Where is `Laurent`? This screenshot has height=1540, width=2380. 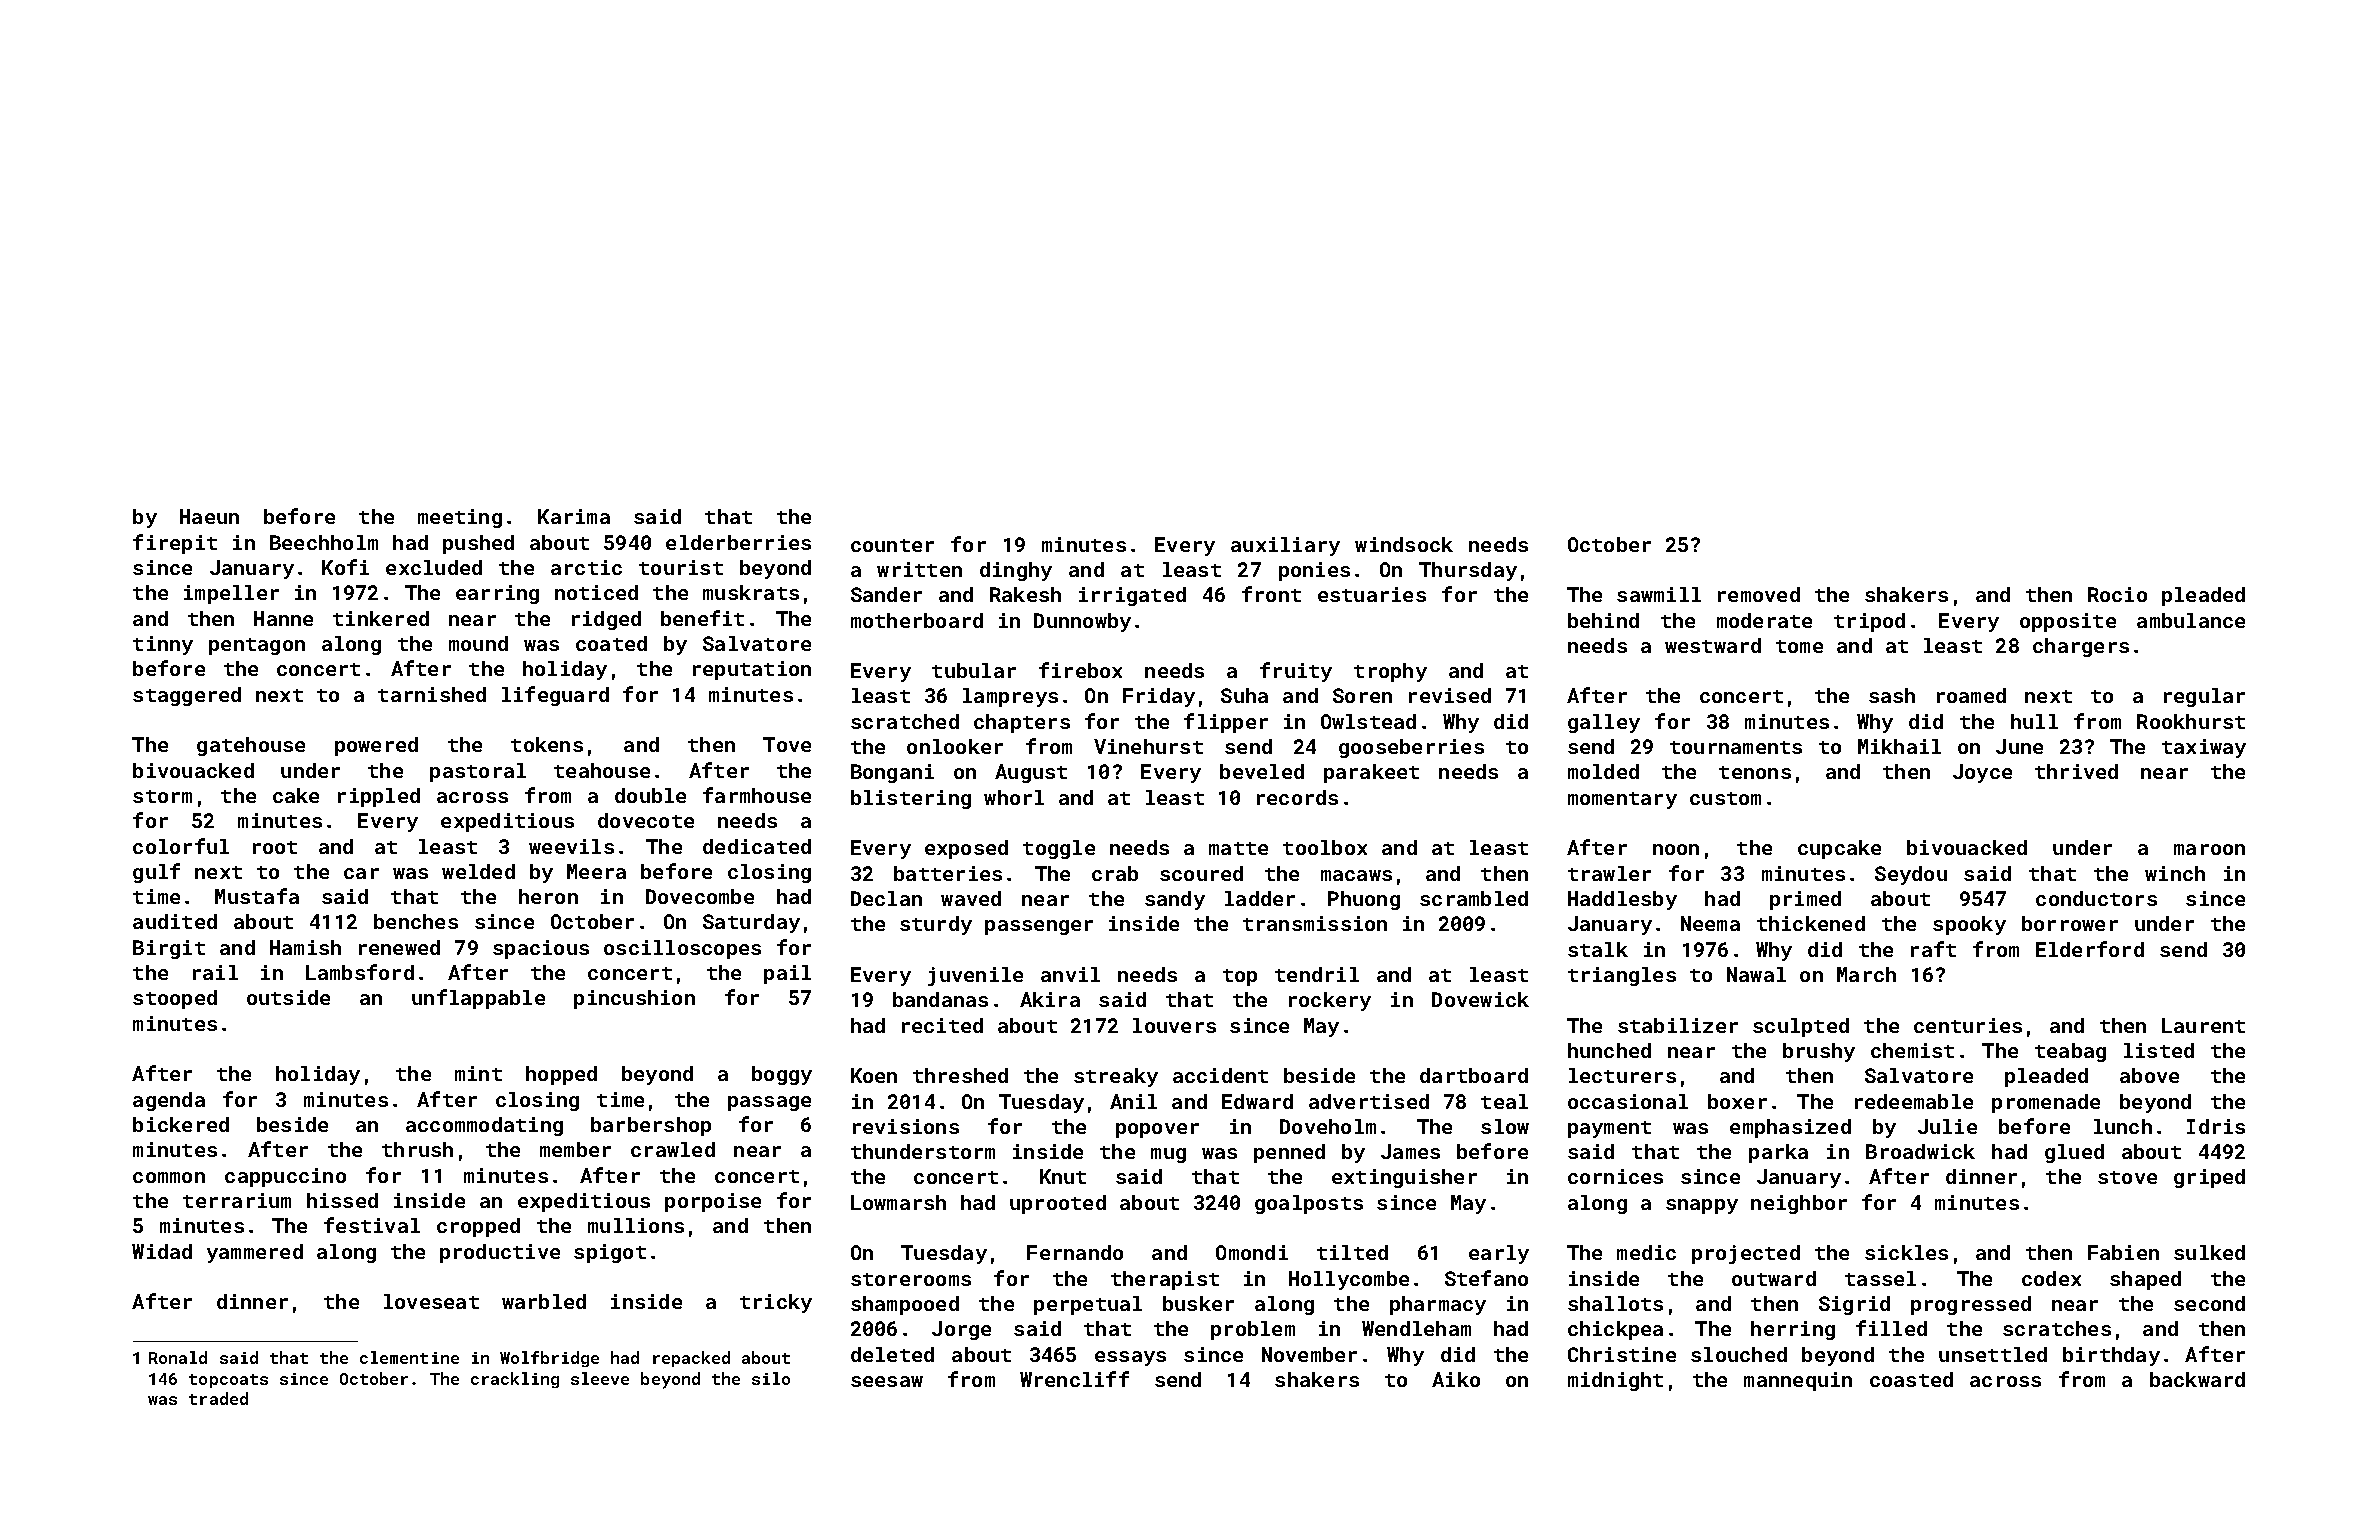 Laurent is located at coordinates (2203, 1025).
